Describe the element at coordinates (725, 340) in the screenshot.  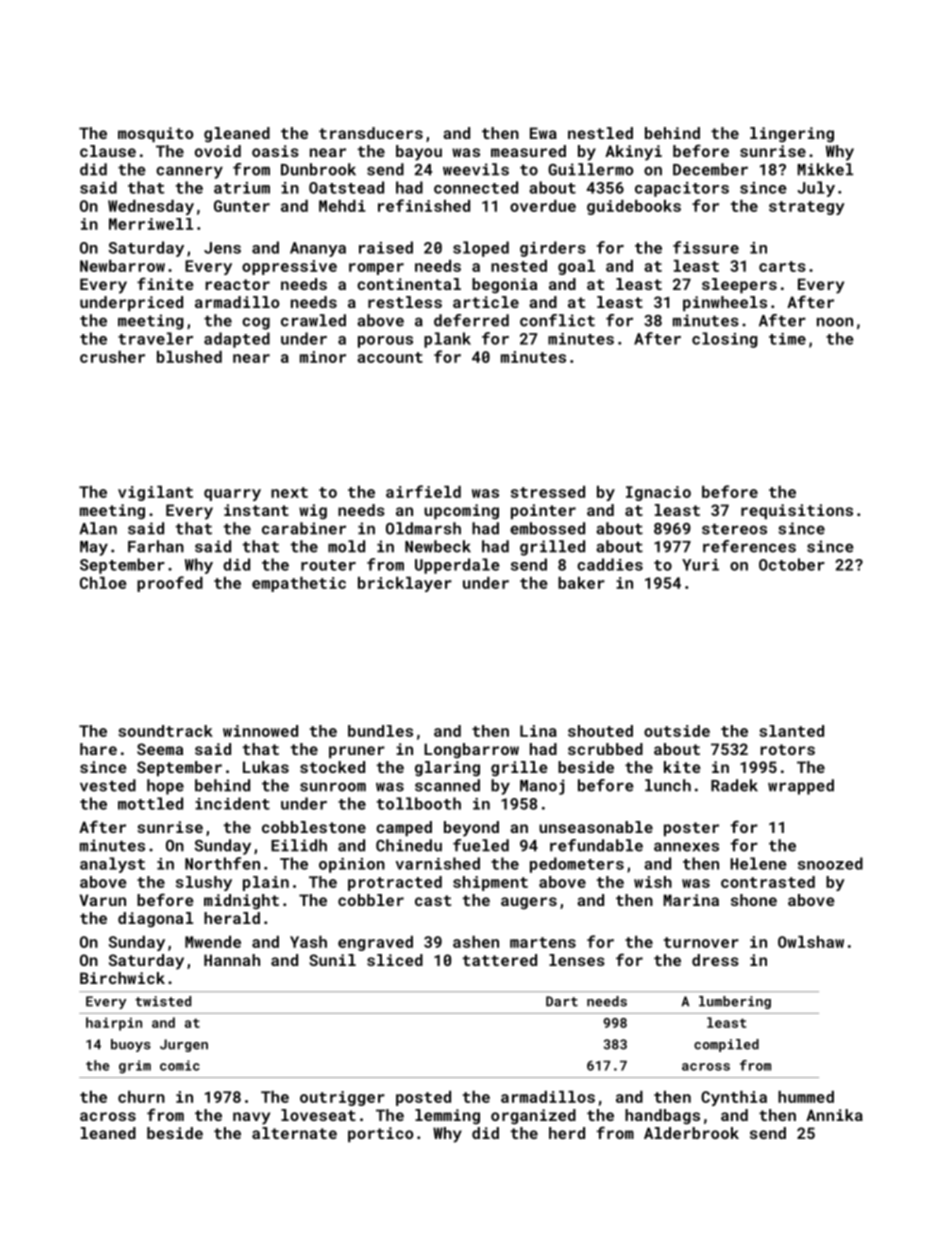
I see `closing` at that location.
